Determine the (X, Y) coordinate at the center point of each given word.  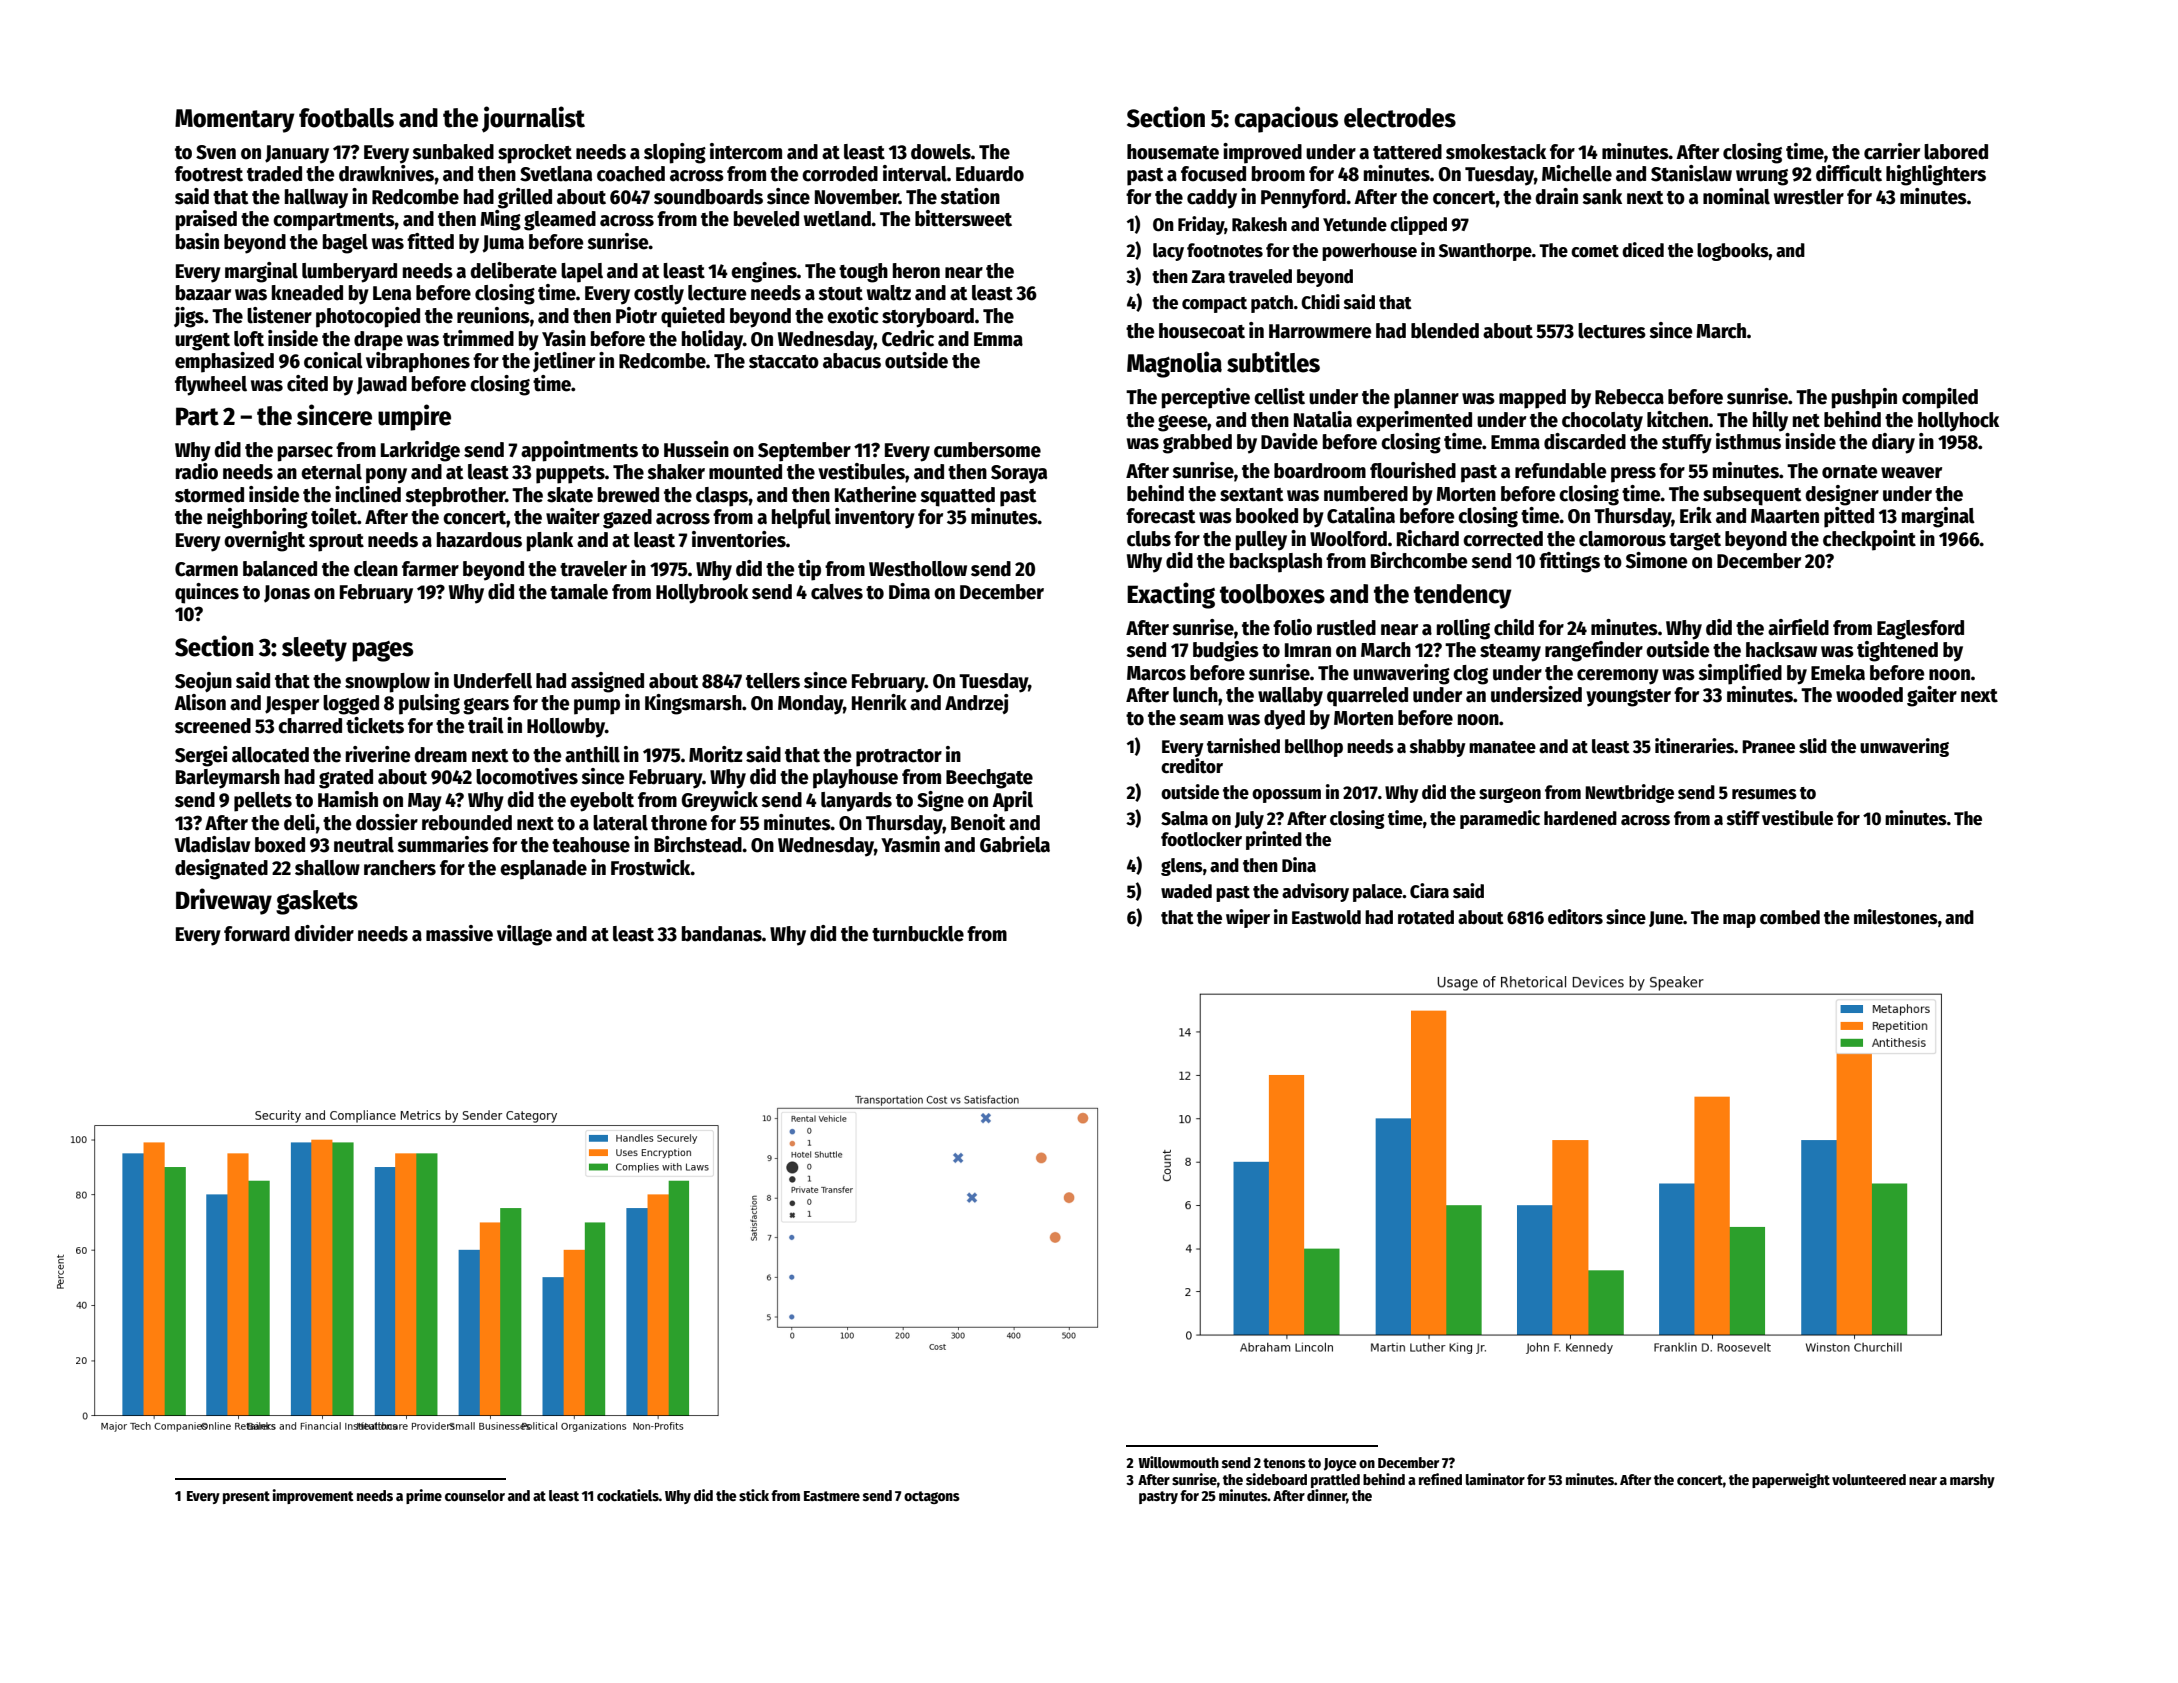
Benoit (978, 822)
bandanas (722, 934)
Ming (500, 220)
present (246, 1497)
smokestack (1496, 152)
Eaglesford (1920, 630)
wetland (837, 219)
